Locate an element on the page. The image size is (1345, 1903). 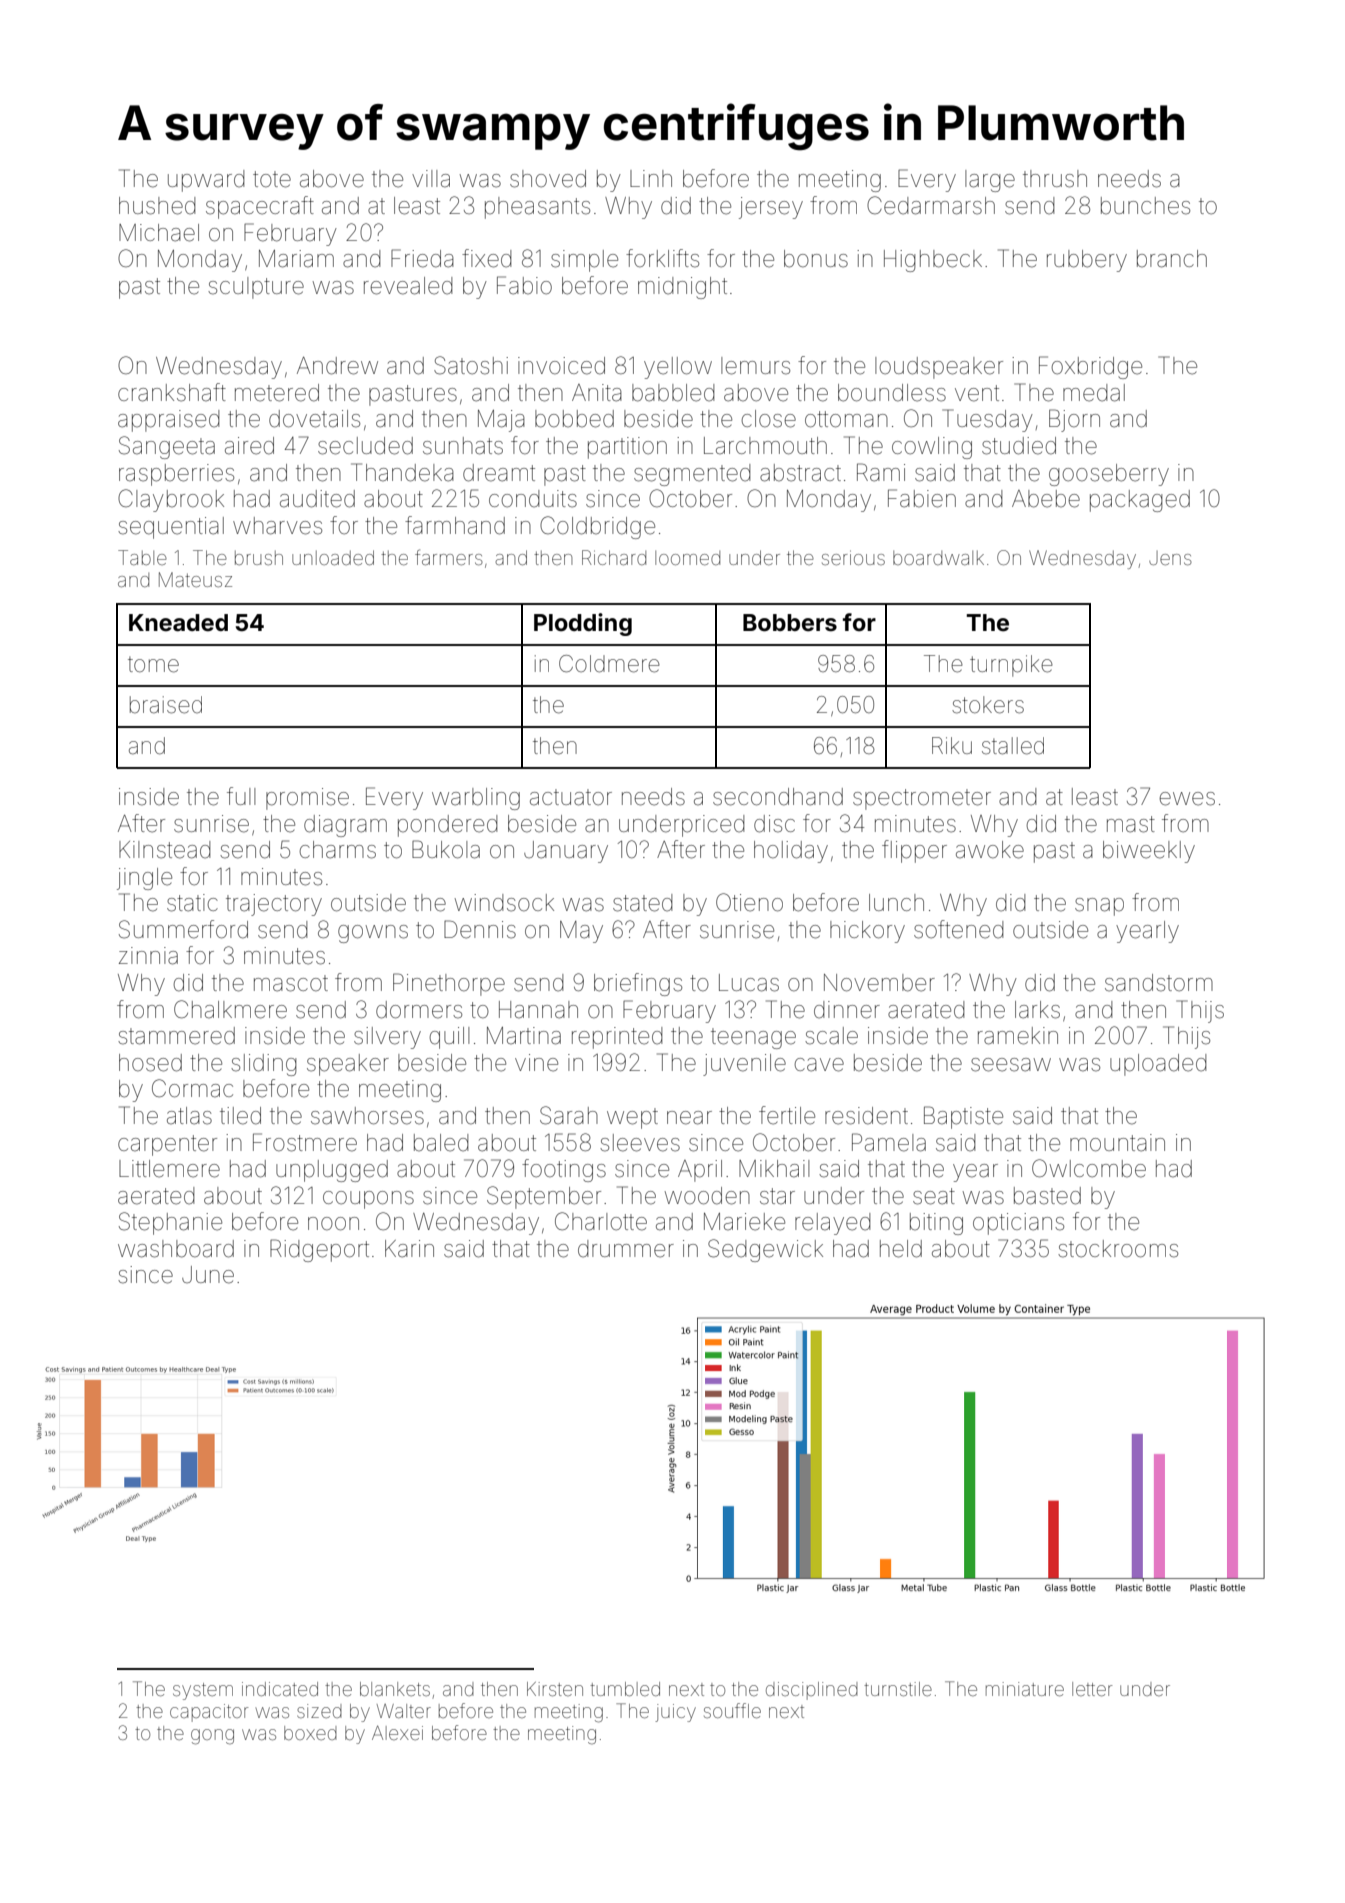
Sedgewick is located at coordinates (765, 1250).
